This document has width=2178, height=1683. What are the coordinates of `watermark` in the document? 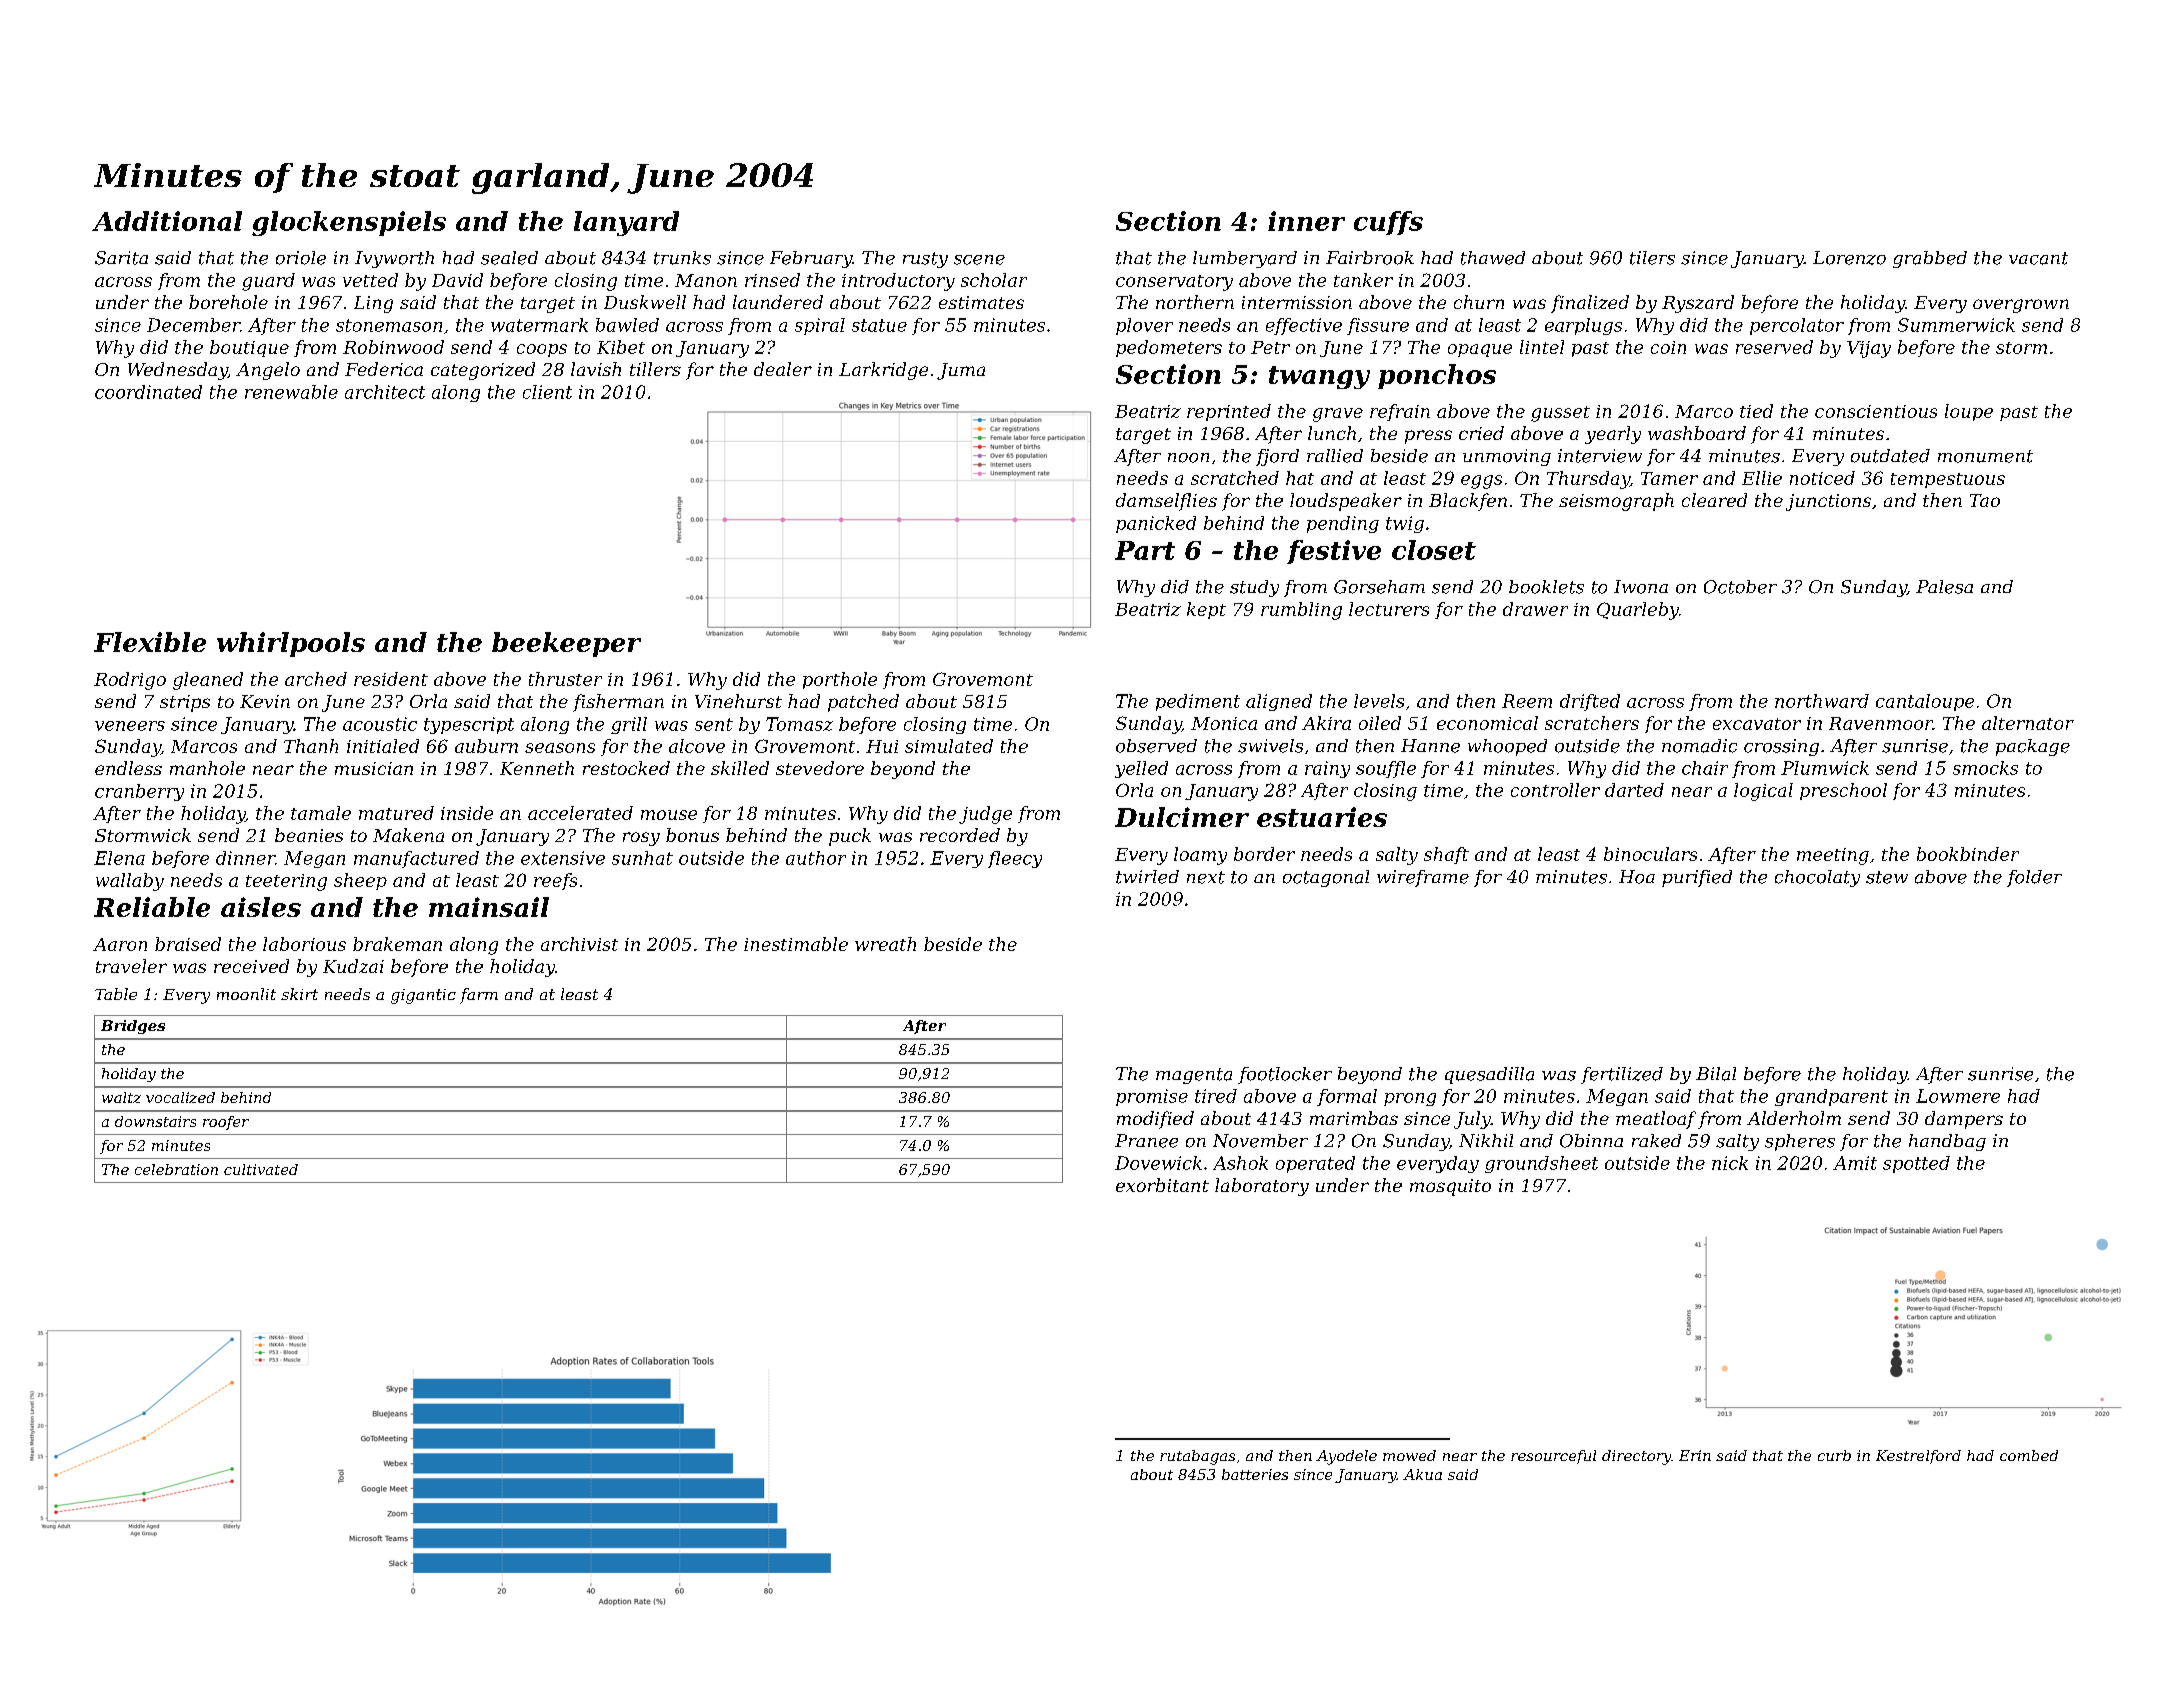 It's located at (539, 325).
